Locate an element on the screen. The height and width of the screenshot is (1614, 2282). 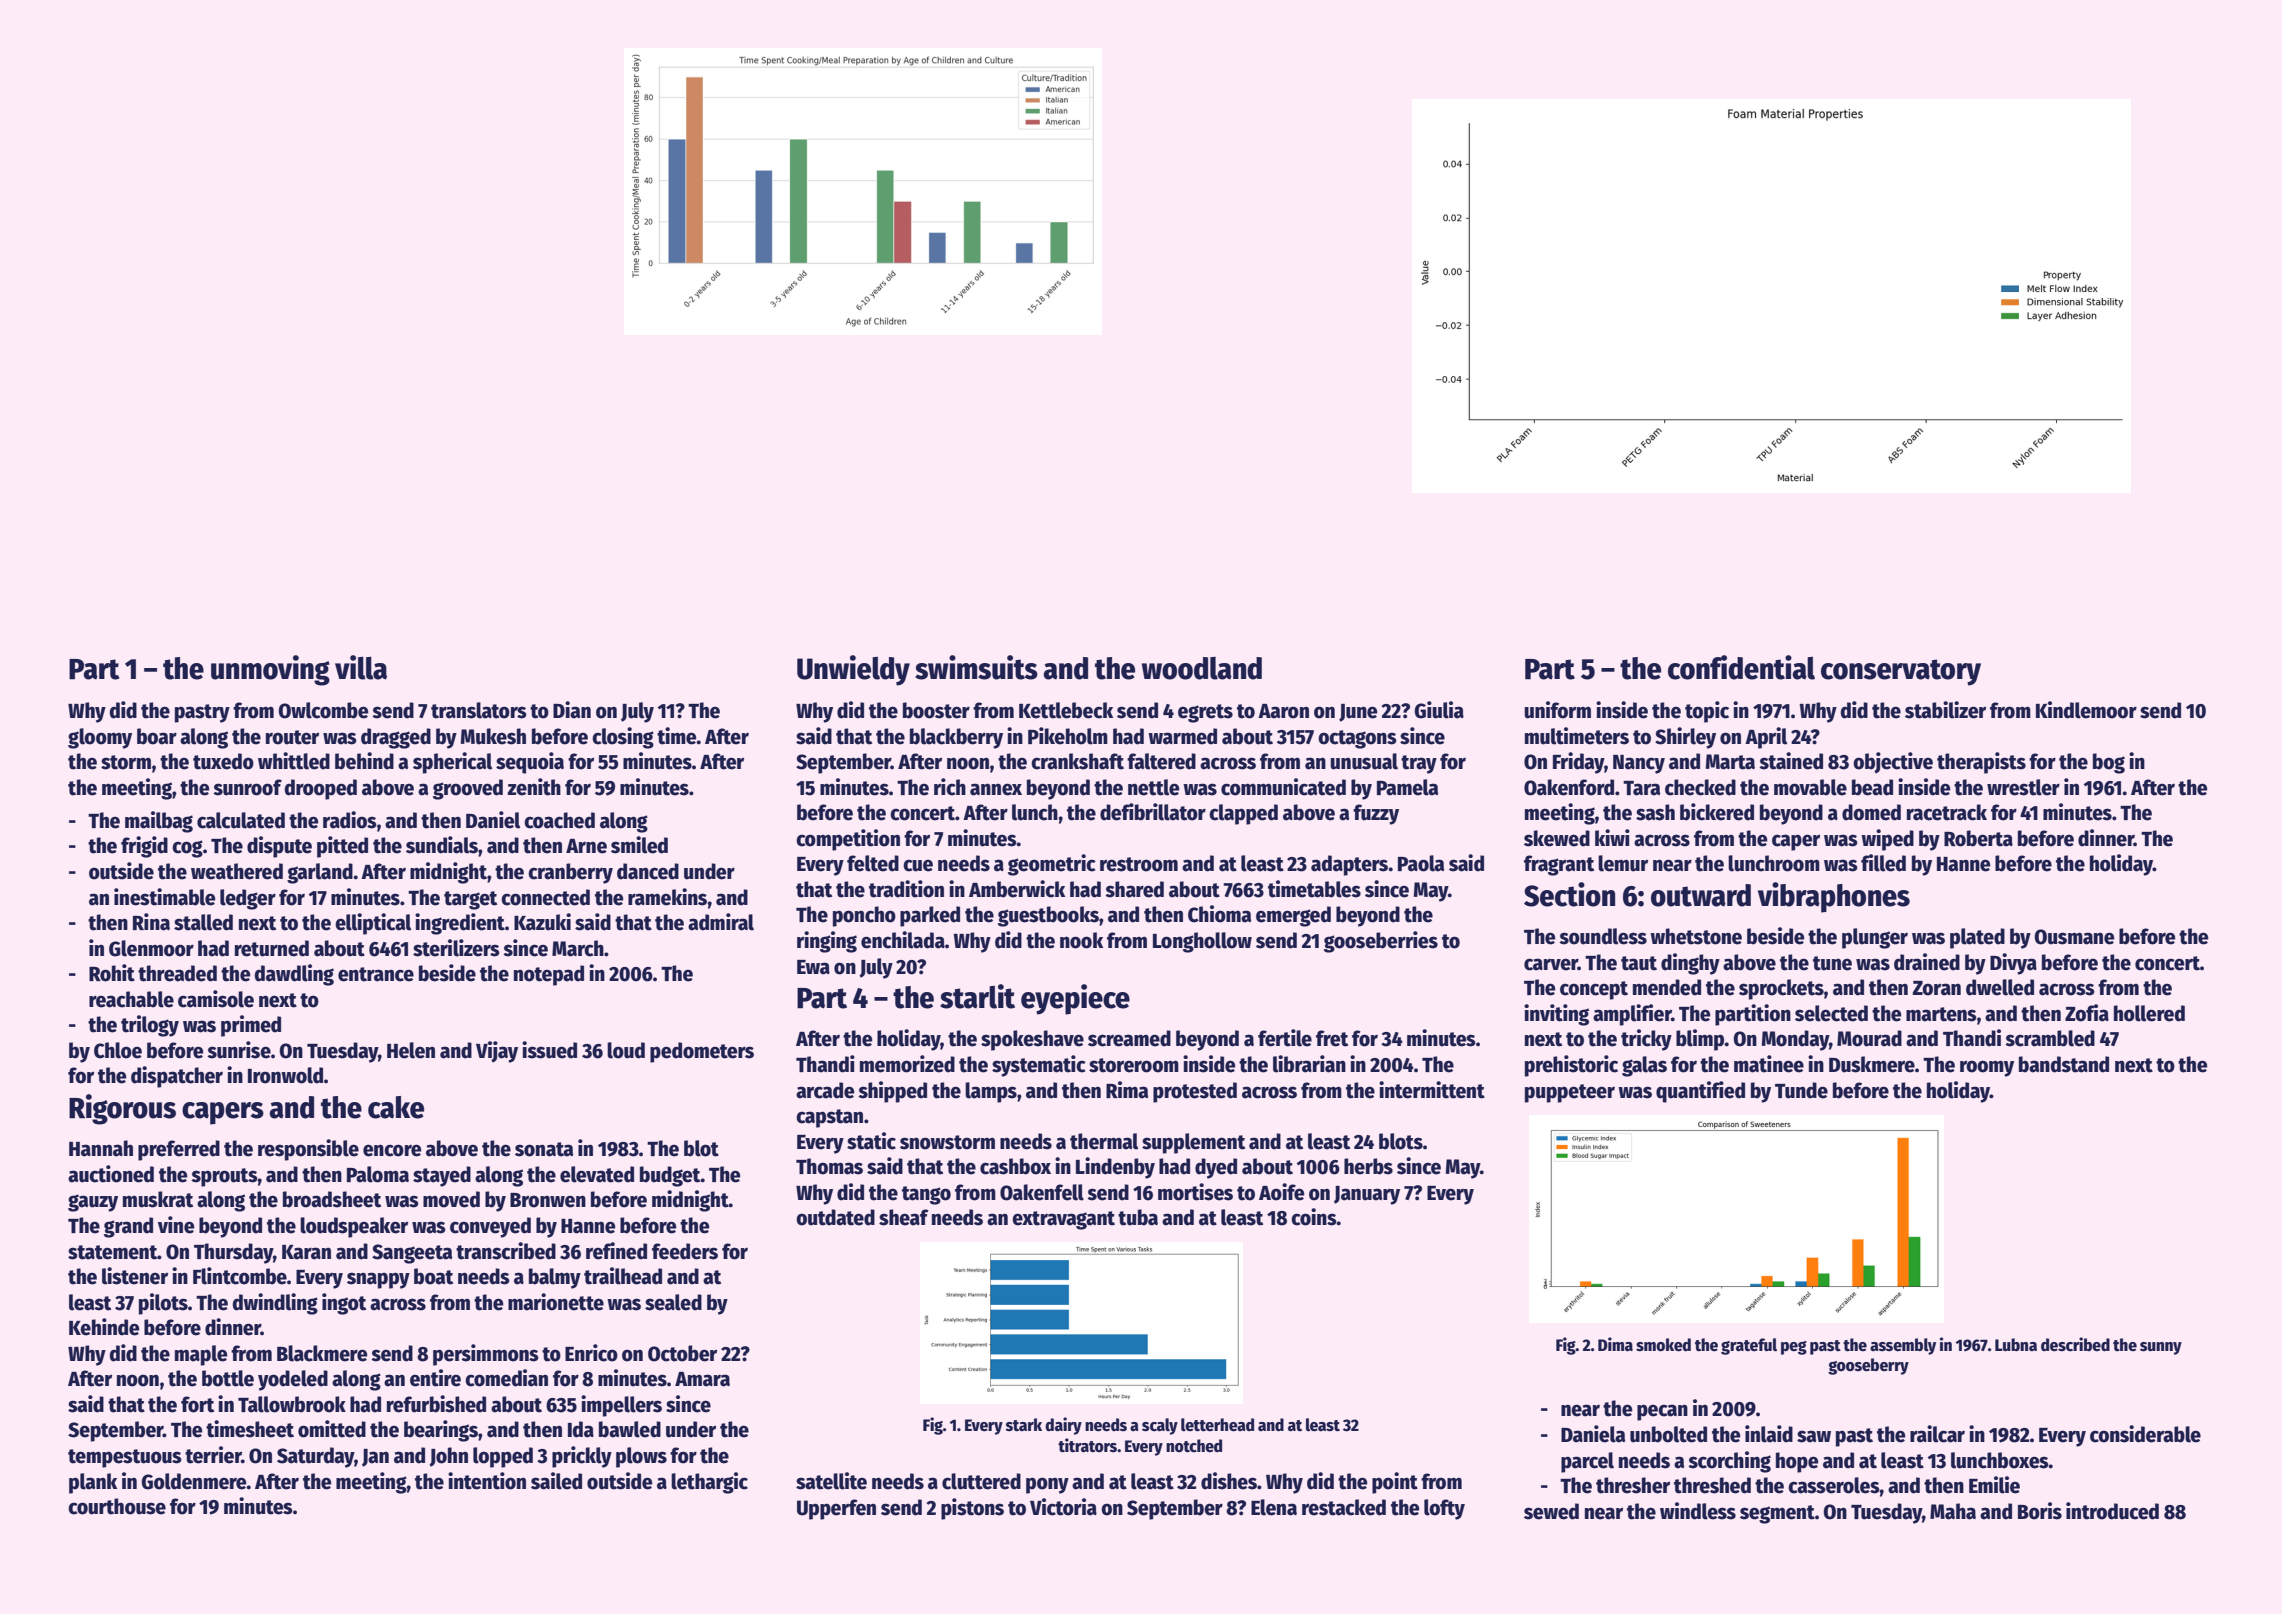
clapped is located at coordinates (1243, 814).
